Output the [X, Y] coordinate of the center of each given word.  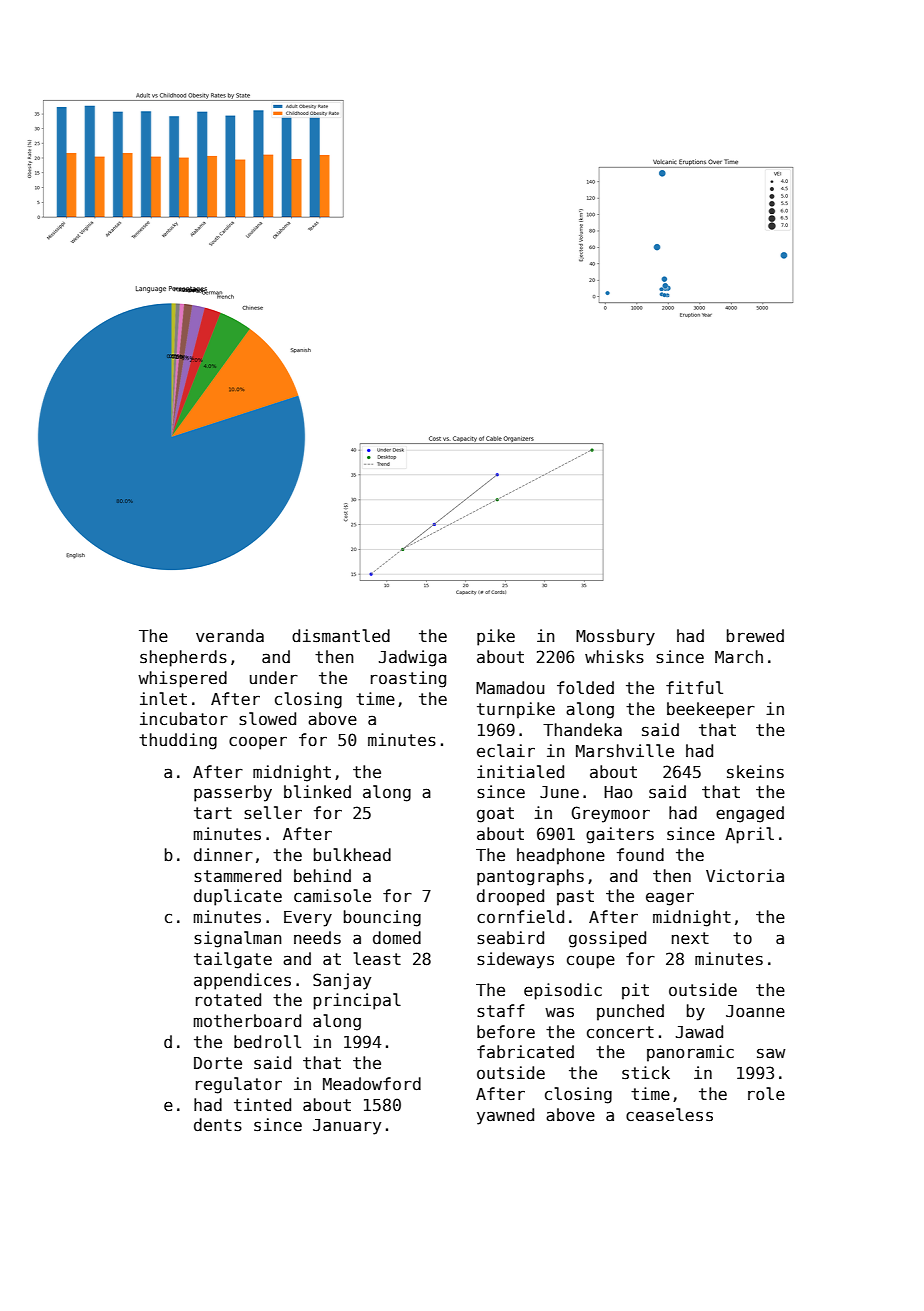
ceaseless [669, 1115]
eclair [506, 751]
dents [218, 1125]
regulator [239, 1085]
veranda [230, 636]
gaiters [620, 835]
